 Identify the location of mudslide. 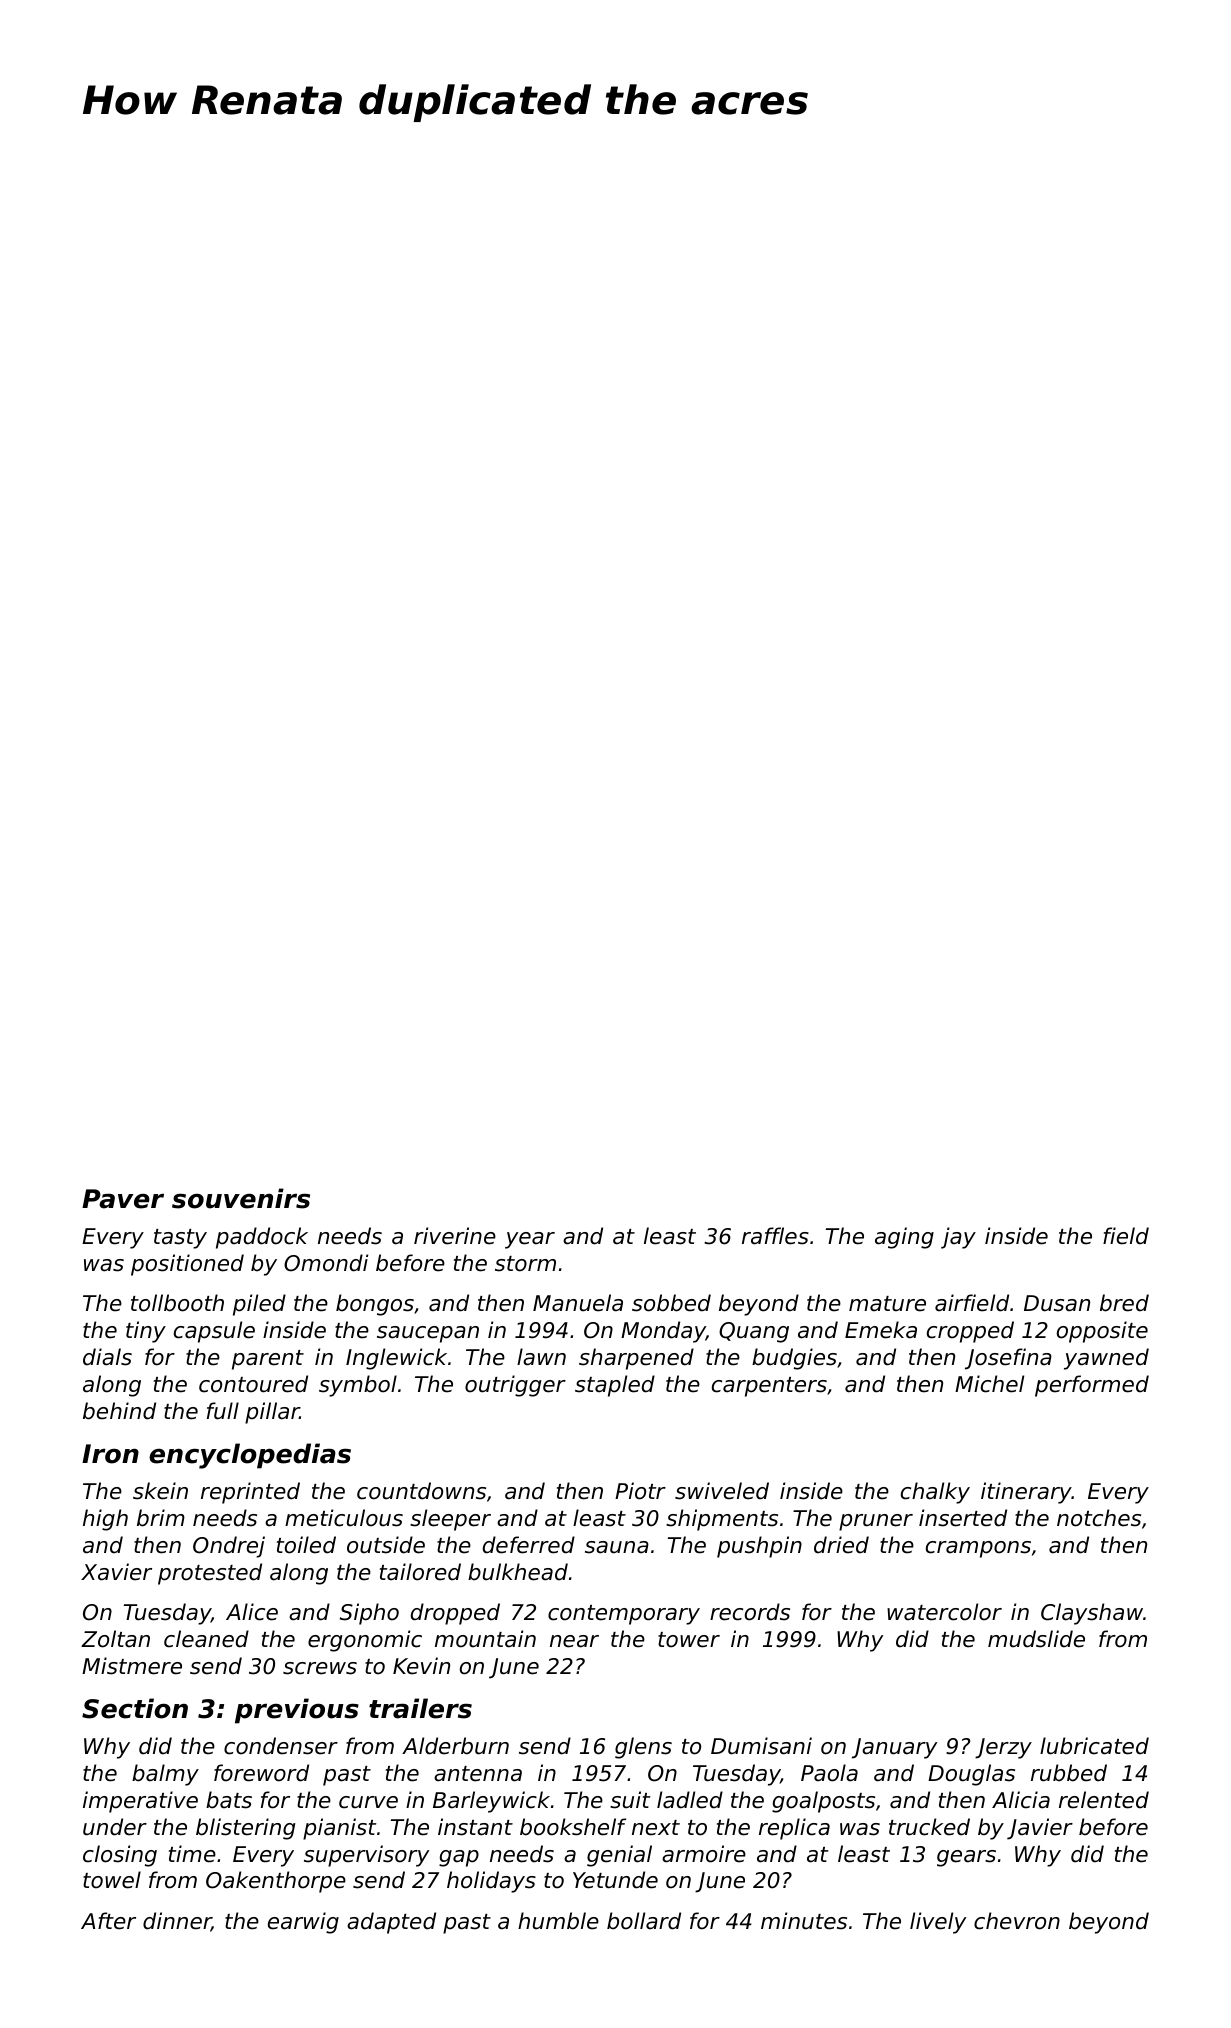
(1036, 1639).
